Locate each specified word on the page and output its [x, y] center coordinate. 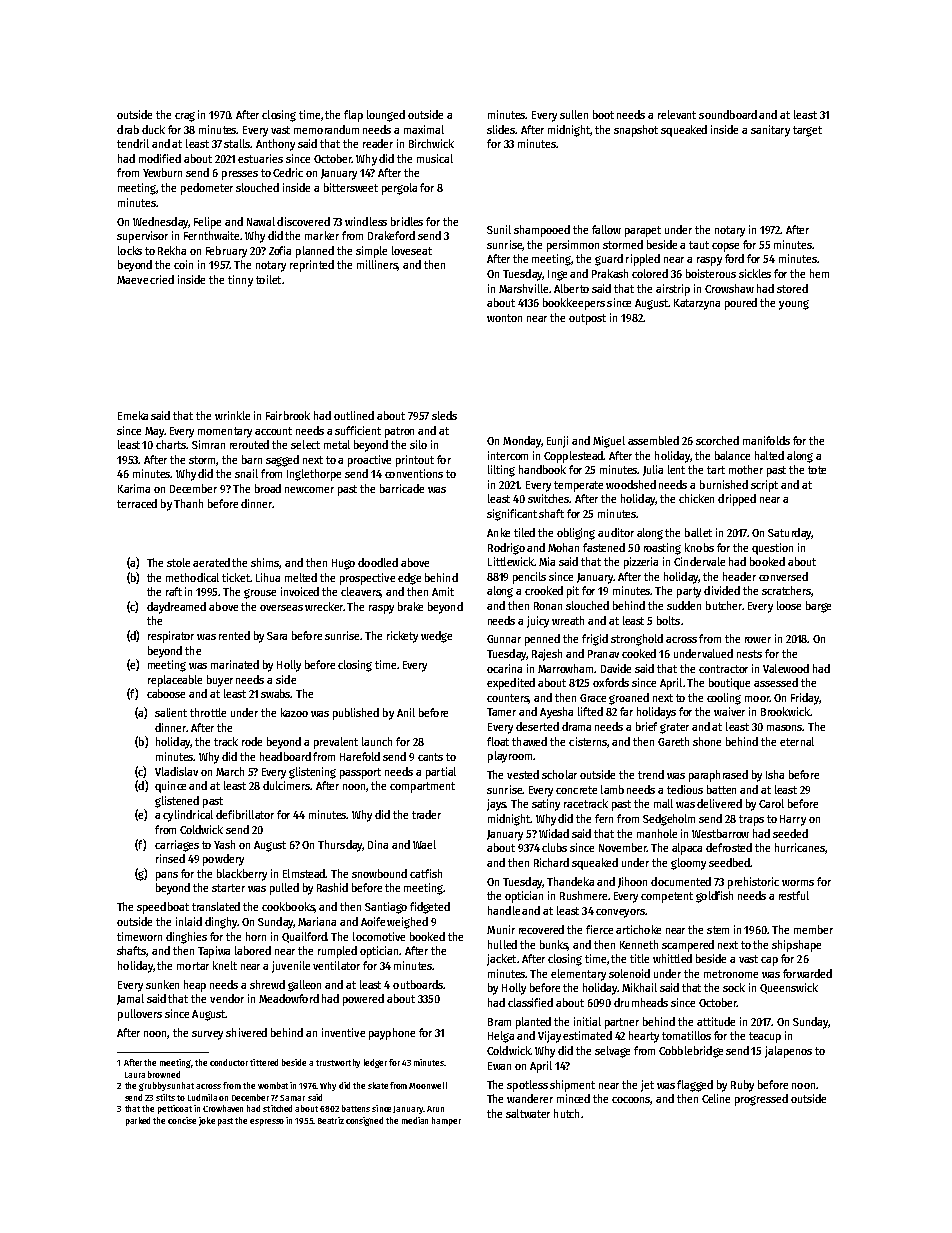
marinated [235, 664]
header [739, 576]
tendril [133, 143]
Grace [593, 698]
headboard [285, 756]
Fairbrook [288, 415]
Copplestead [574, 457]
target [807, 131]
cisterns [588, 742]
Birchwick [431, 143]
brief [646, 726]
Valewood [786, 668]
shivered [246, 1032]
